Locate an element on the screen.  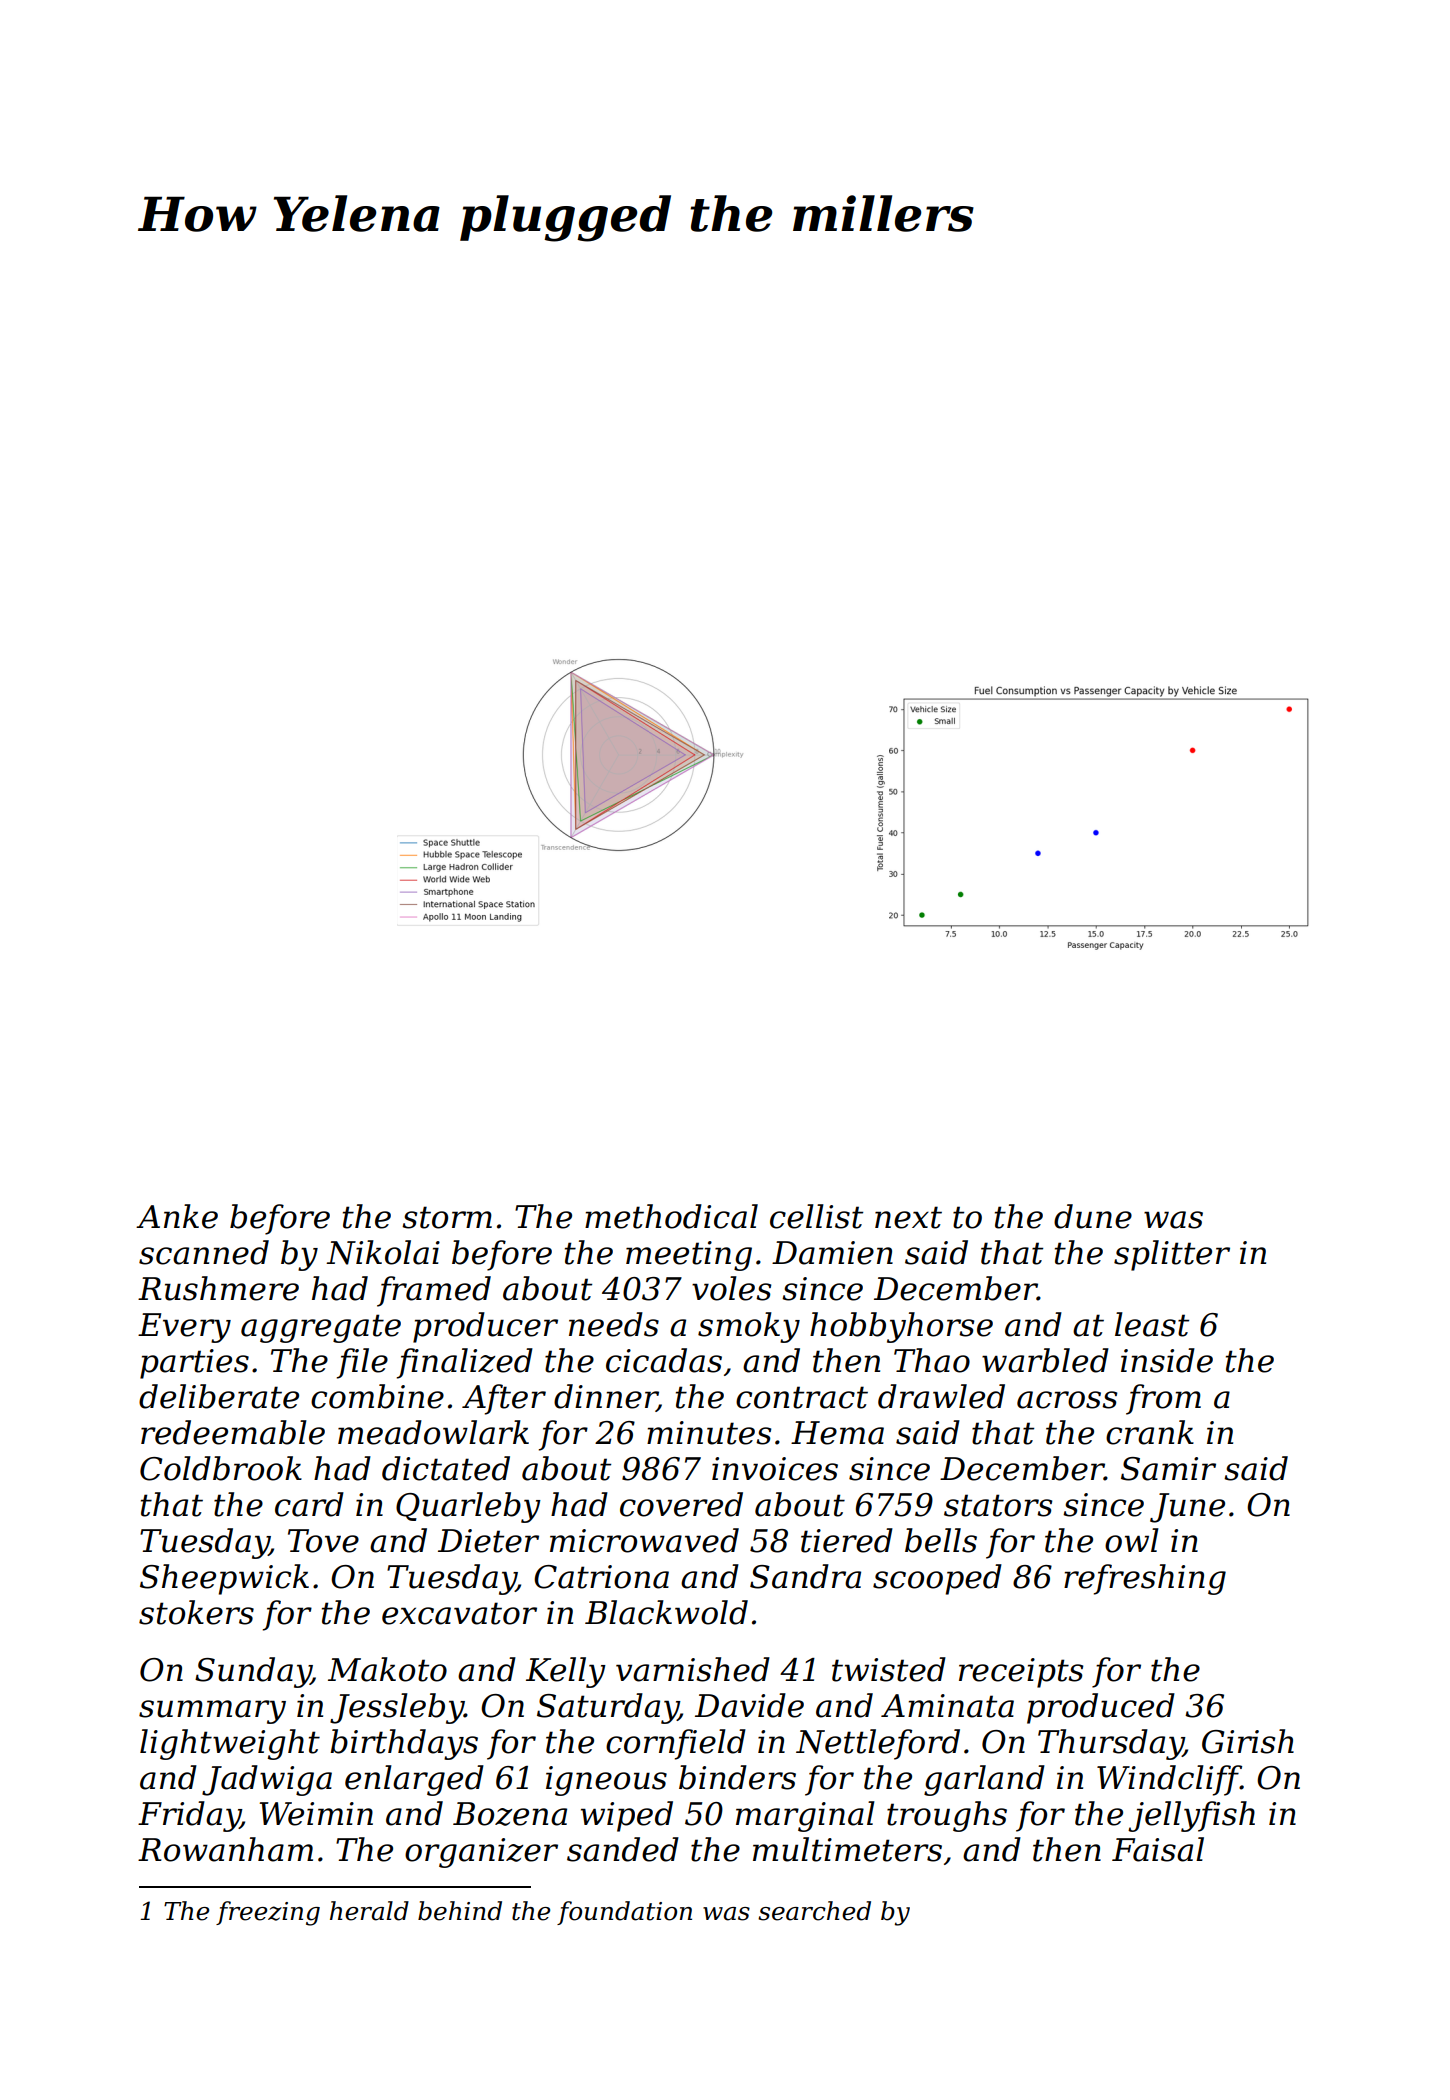
crank is located at coordinates (1150, 1432).
